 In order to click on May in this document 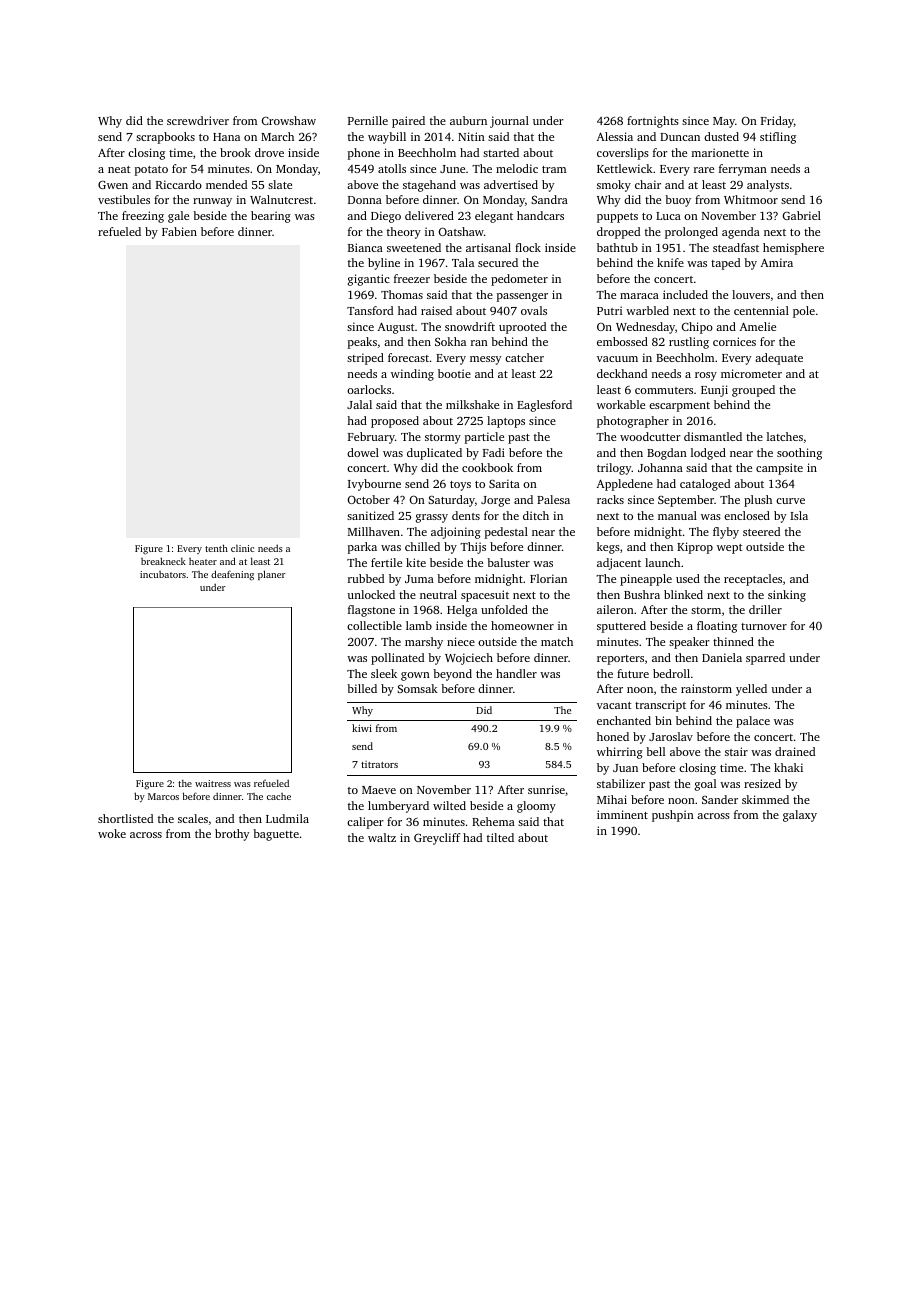, I will do `click(724, 122)`.
